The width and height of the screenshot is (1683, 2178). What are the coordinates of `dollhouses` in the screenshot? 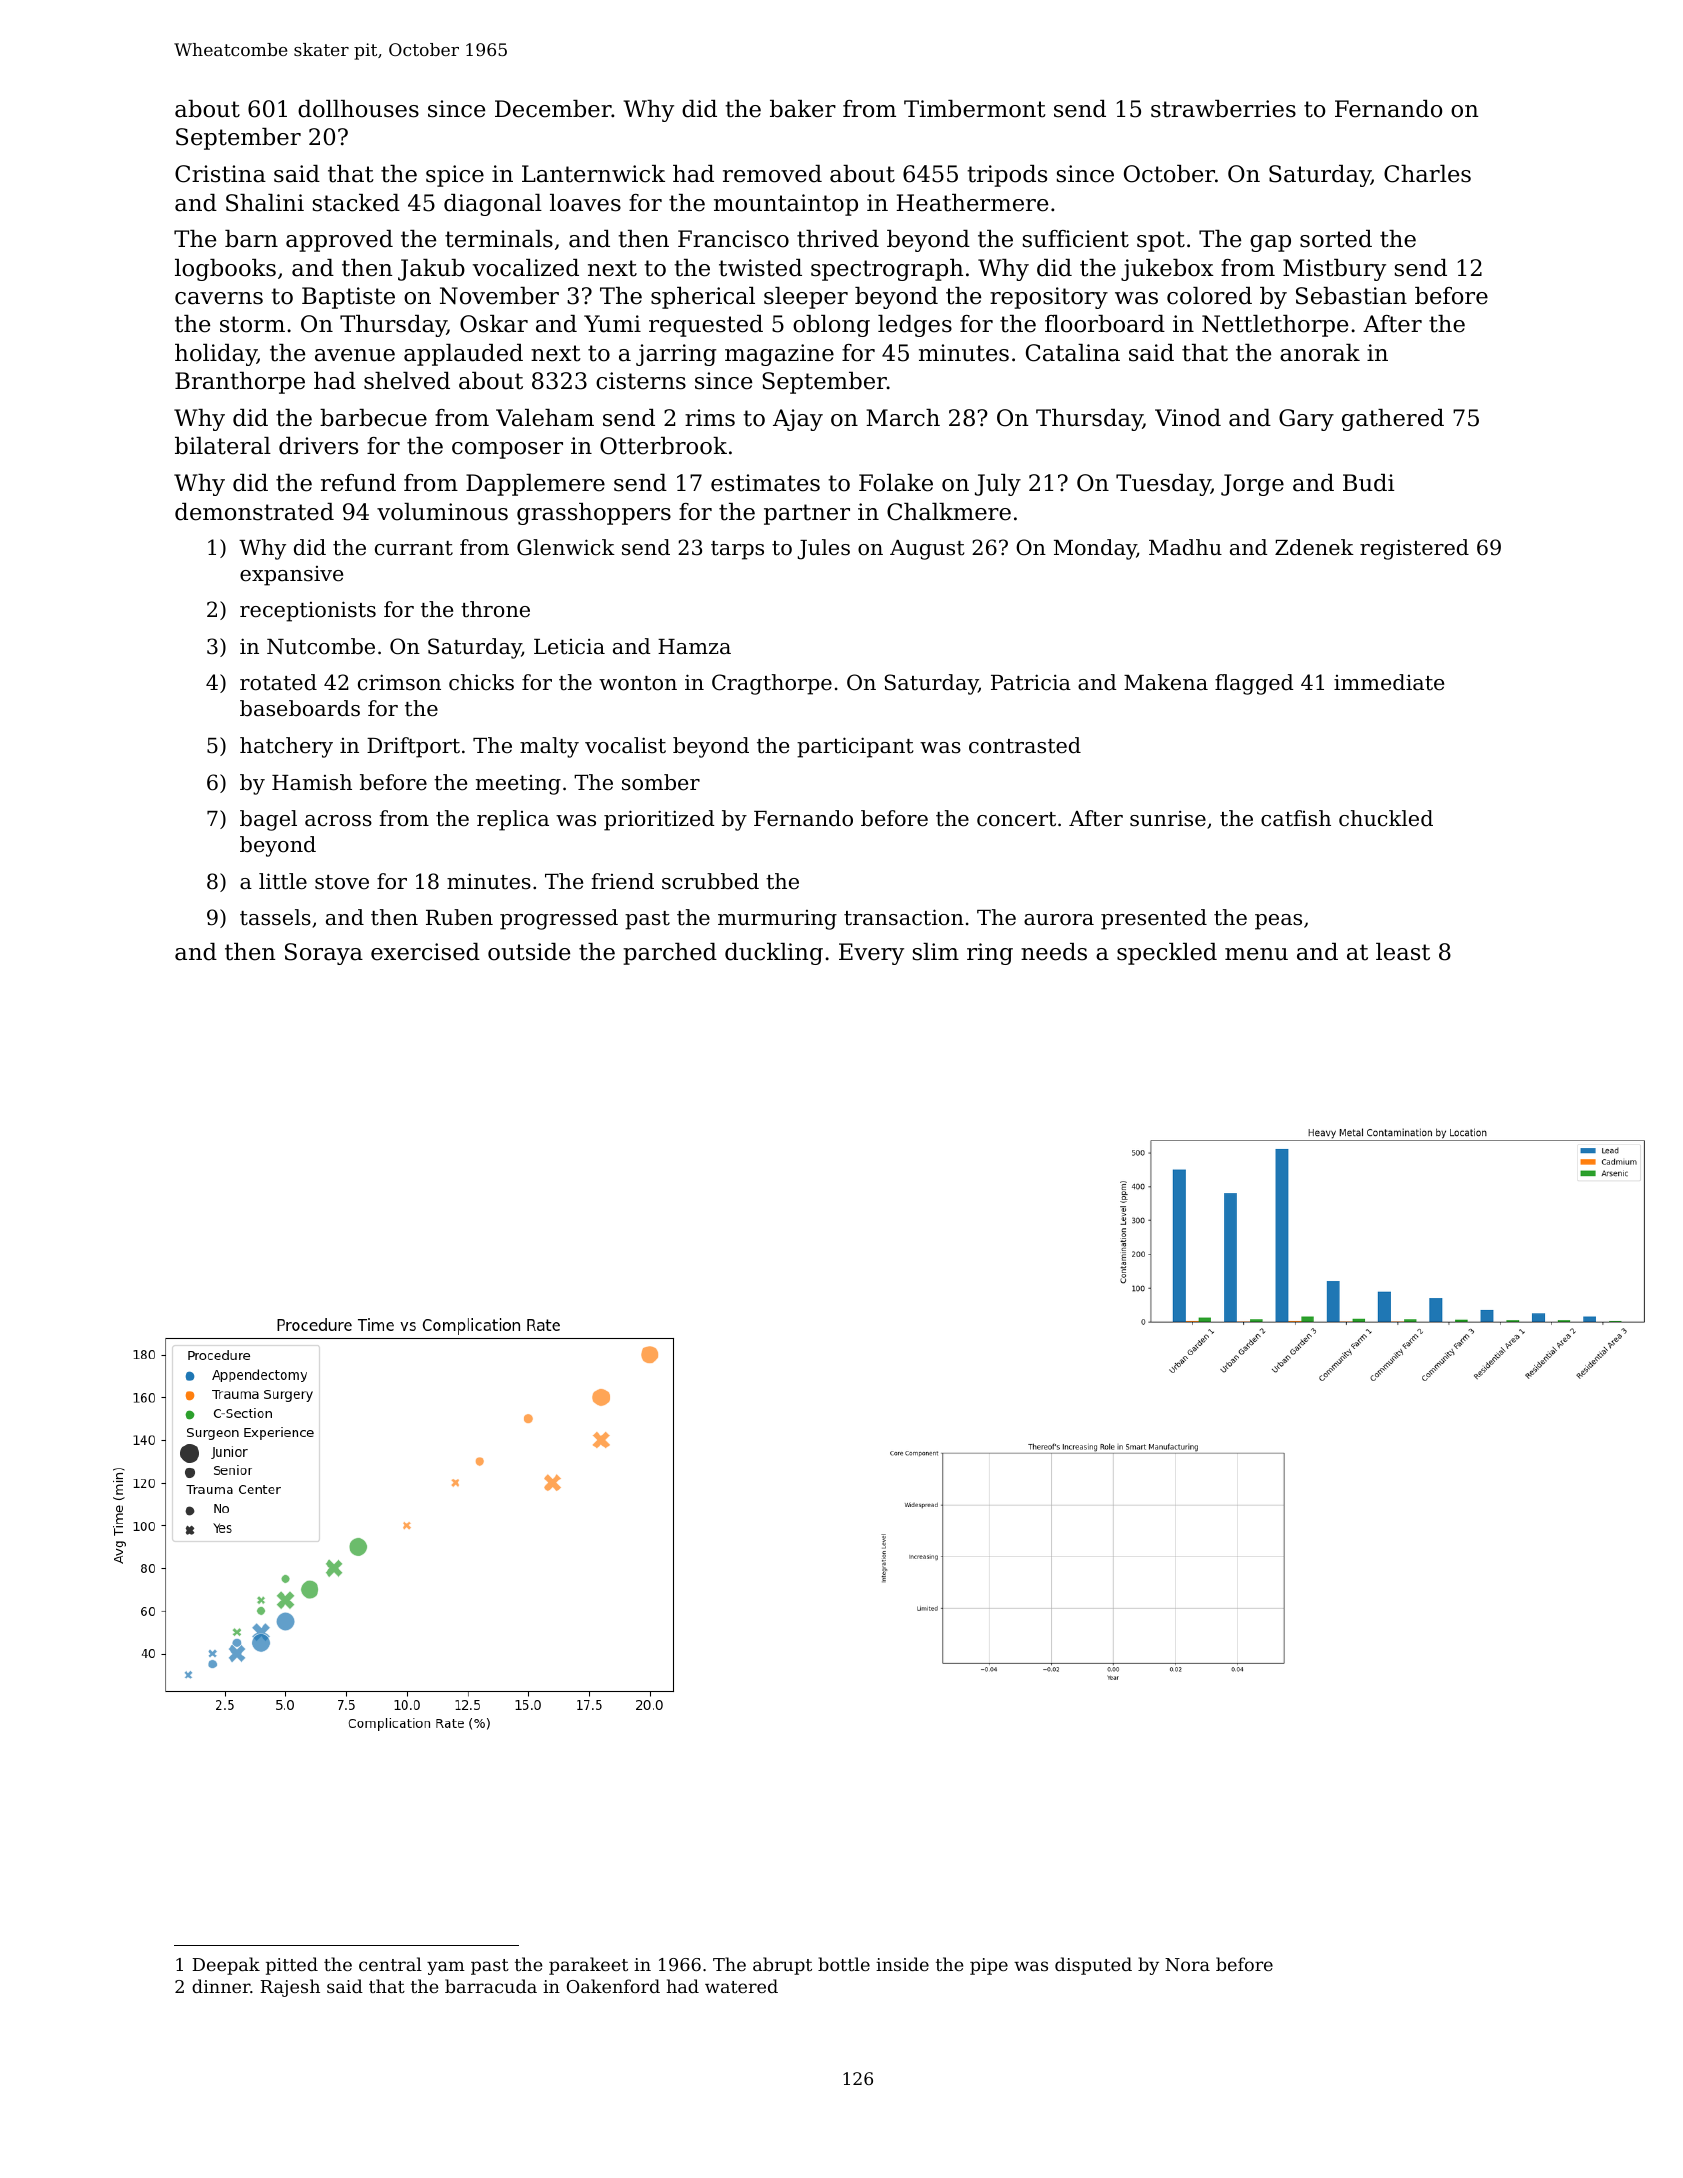 It's located at (358, 109).
